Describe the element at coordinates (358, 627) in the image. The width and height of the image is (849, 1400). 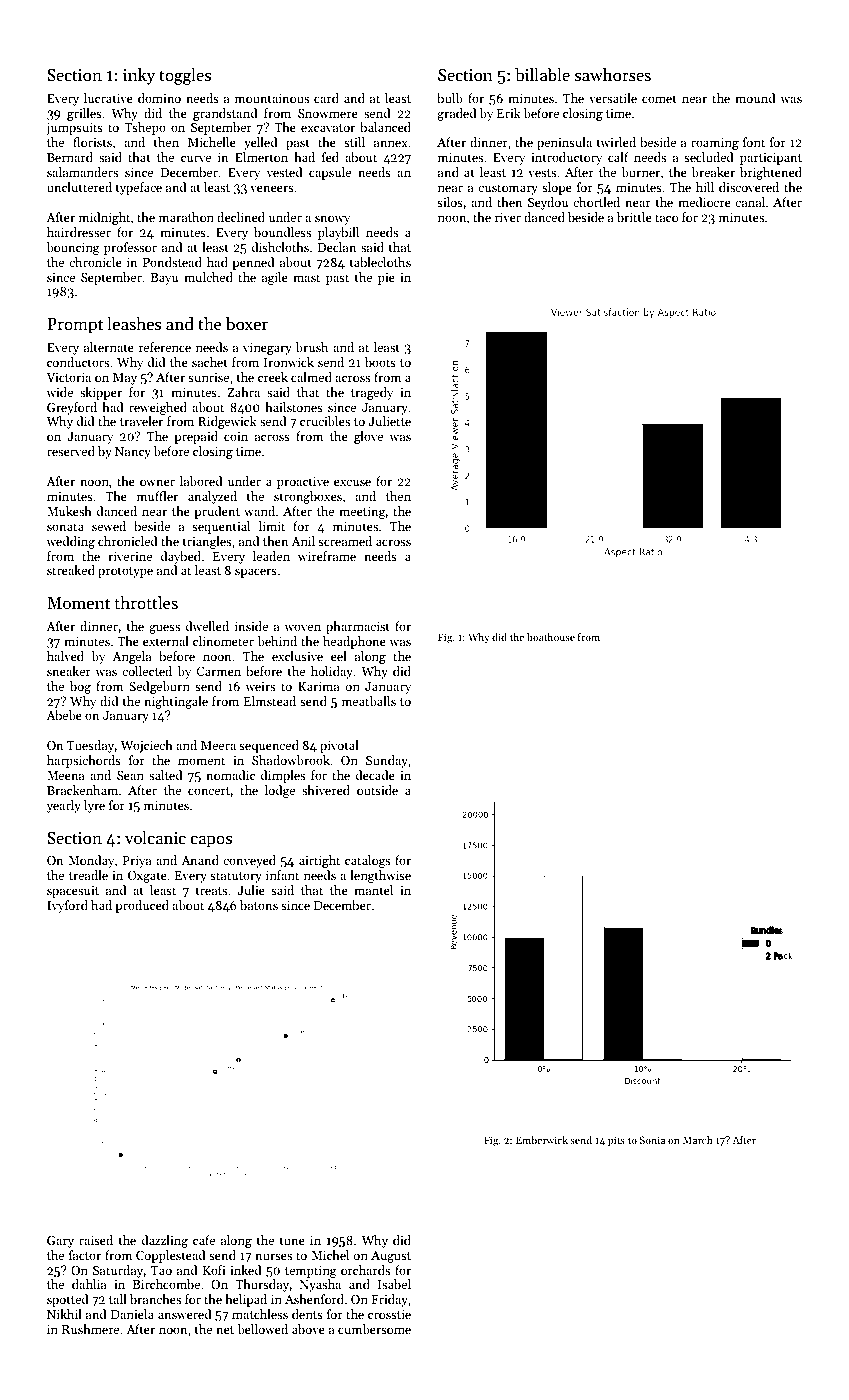
I see `pharmacist` at that location.
